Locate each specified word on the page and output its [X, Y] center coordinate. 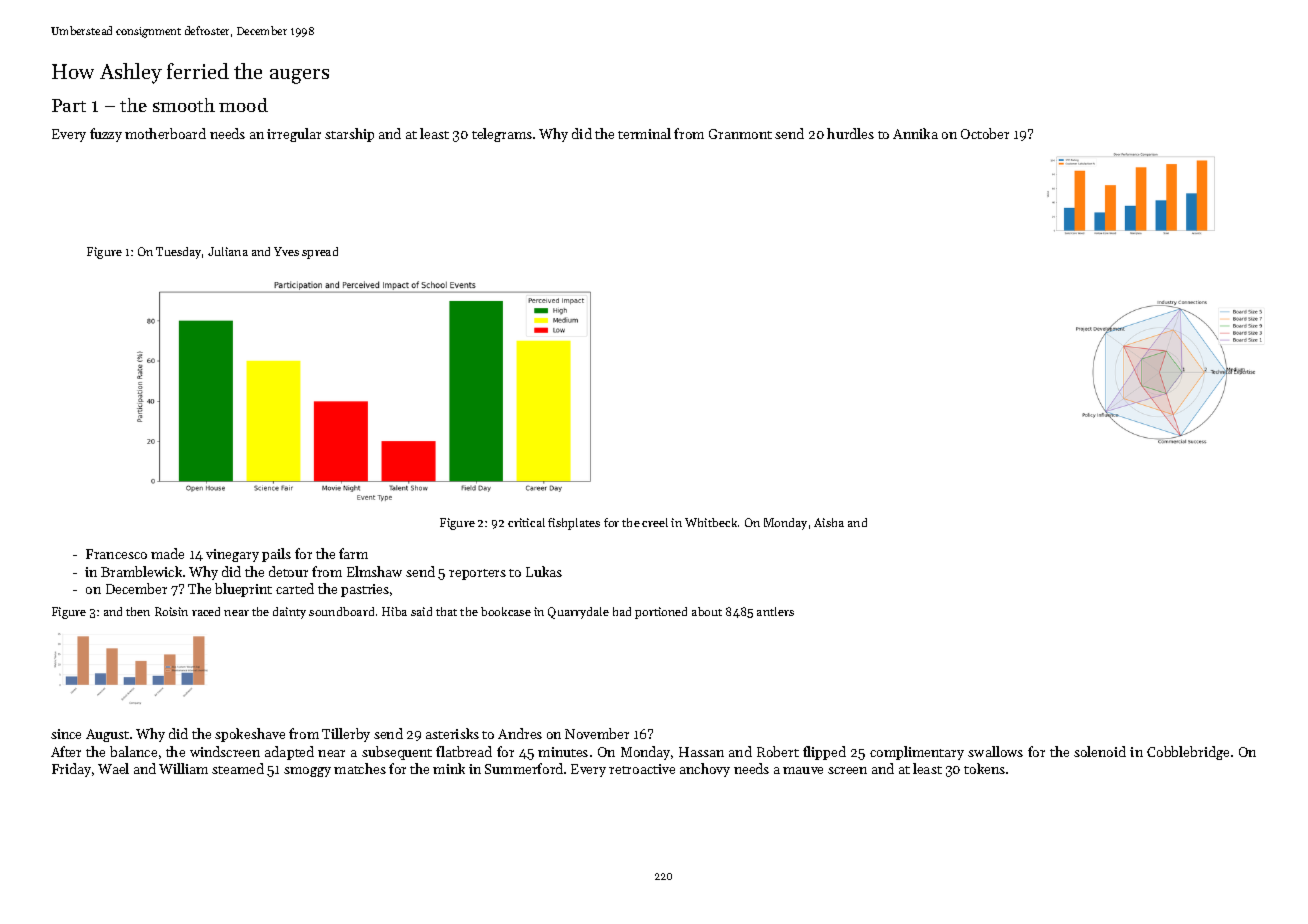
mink [449, 768]
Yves [286, 251]
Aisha [829, 522]
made [167, 553]
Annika [915, 133]
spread [320, 253]
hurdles [850, 133]
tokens [984, 768]
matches [360, 768]
